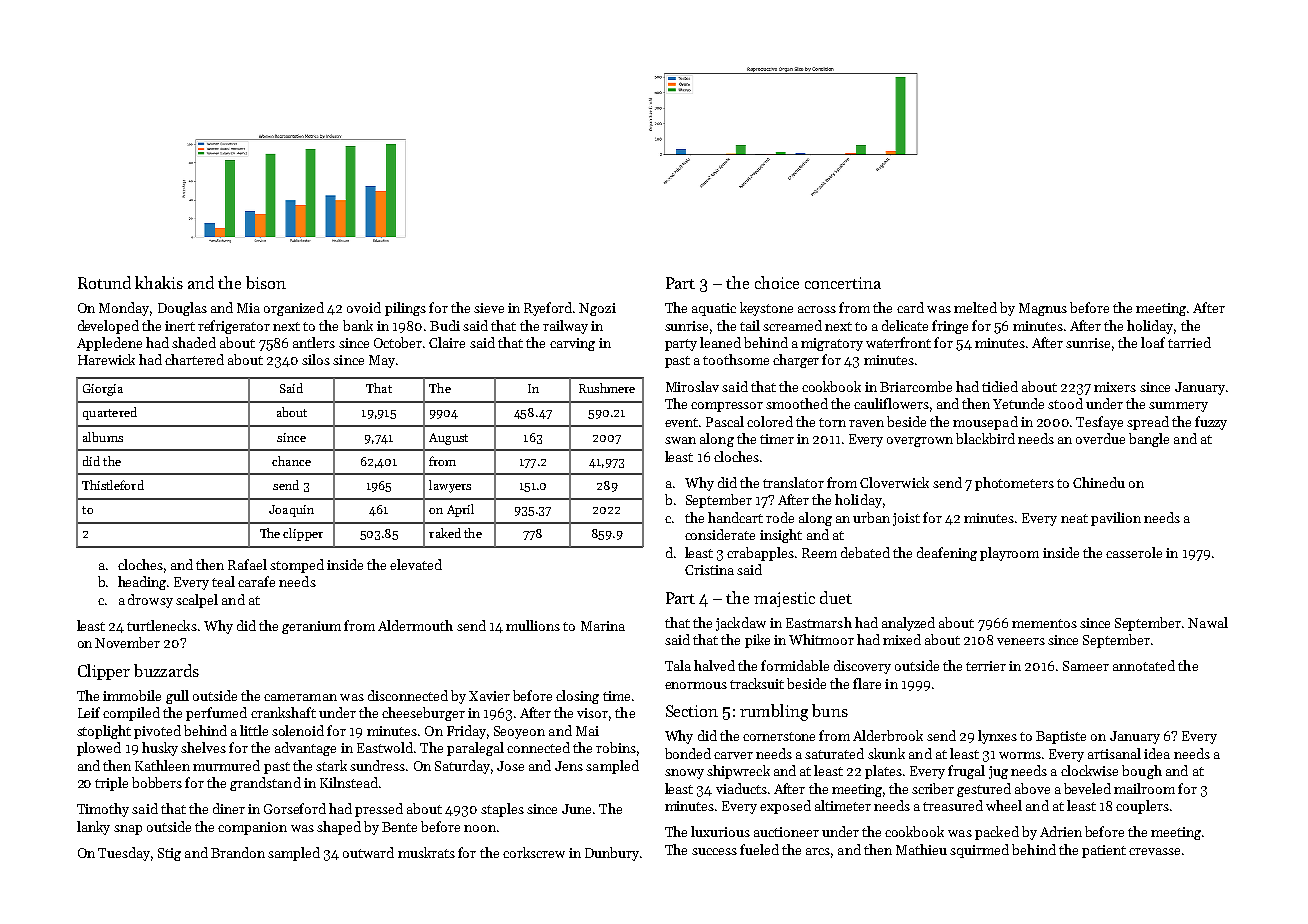  Describe the element at coordinates (266, 282) in the screenshot. I see `bison` at that location.
